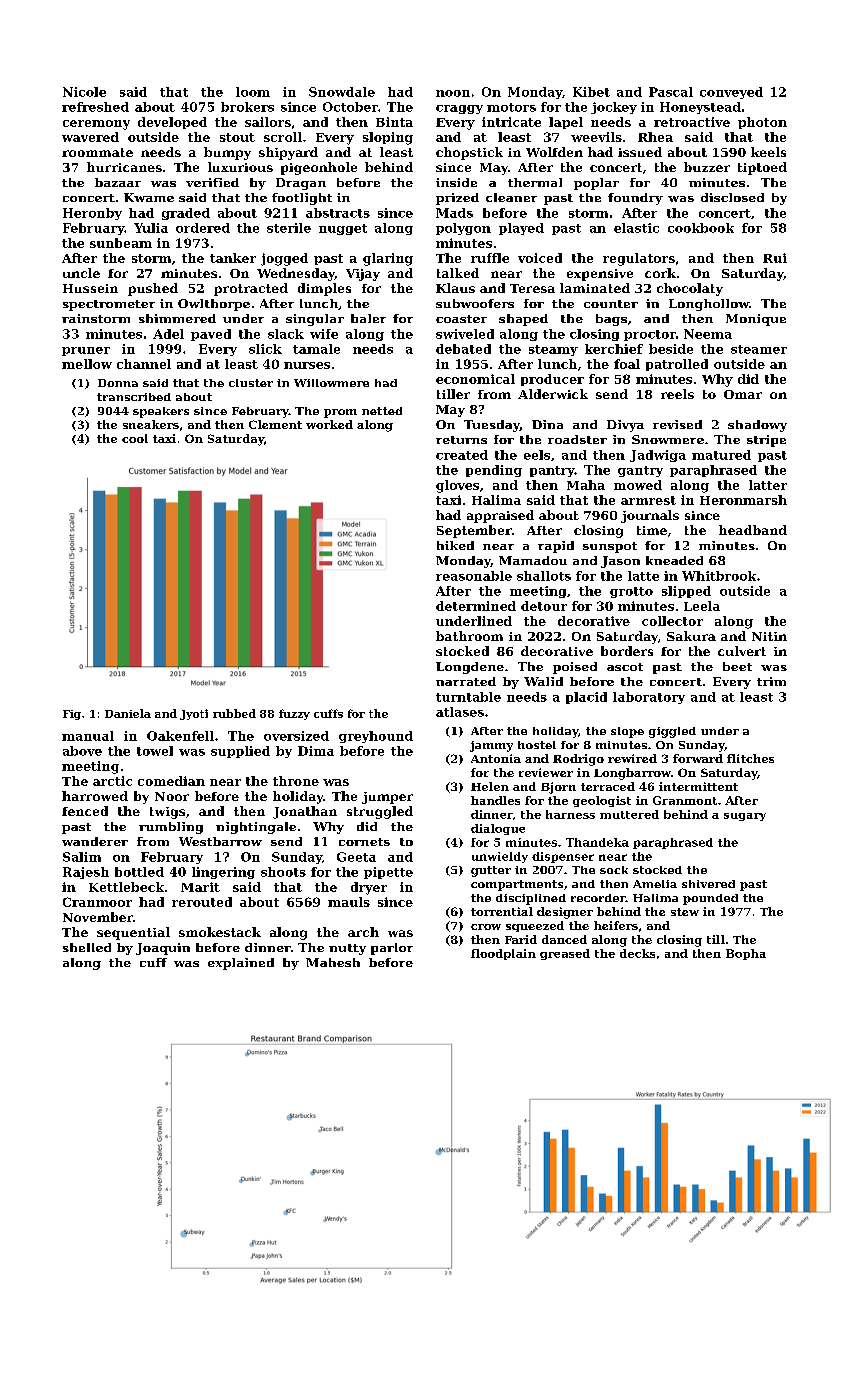 This page has height=1400, width=849. Describe the element at coordinates (453, 93) in the page. I see `noon` at that location.
